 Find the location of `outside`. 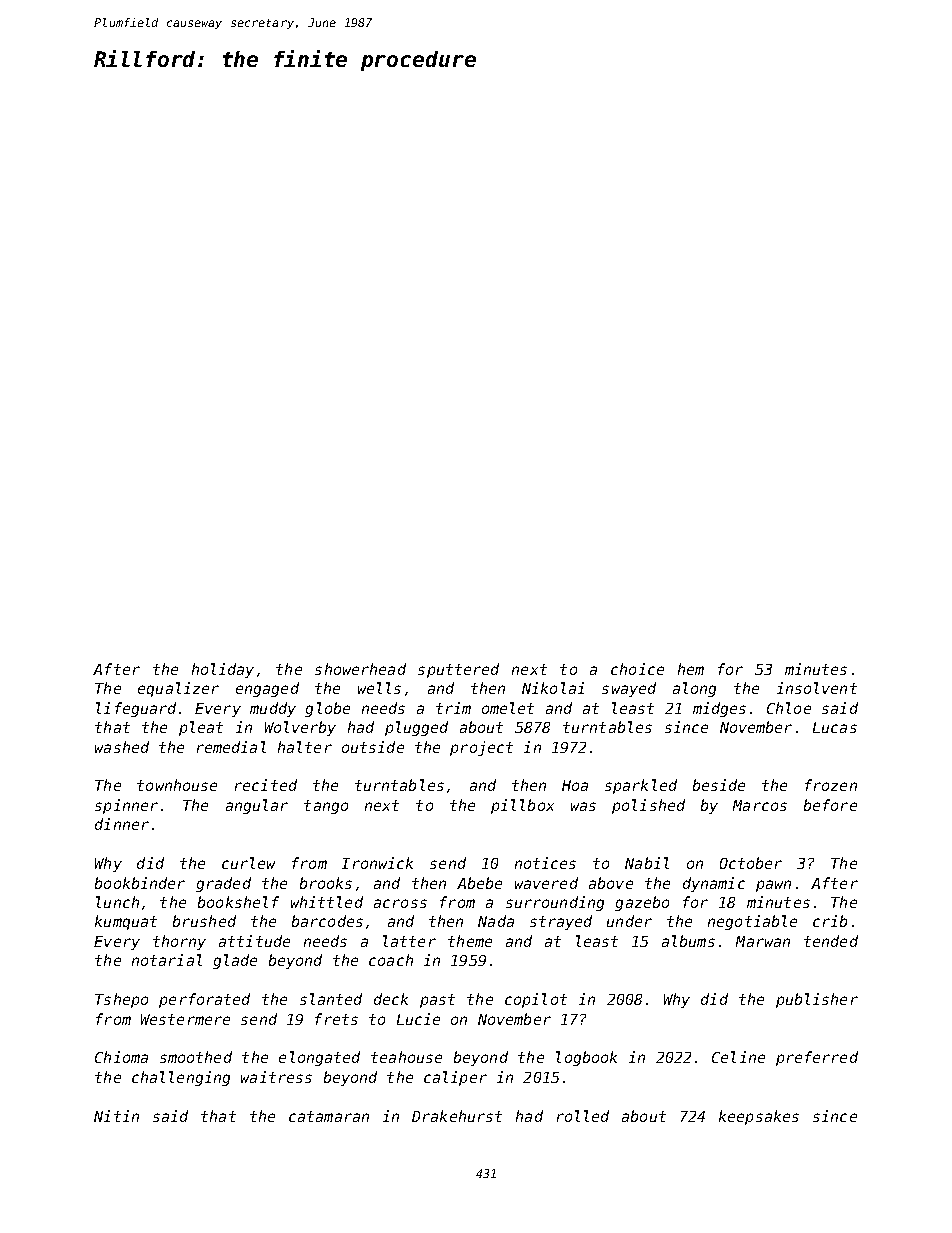

outside is located at coordinates (373, 747).
